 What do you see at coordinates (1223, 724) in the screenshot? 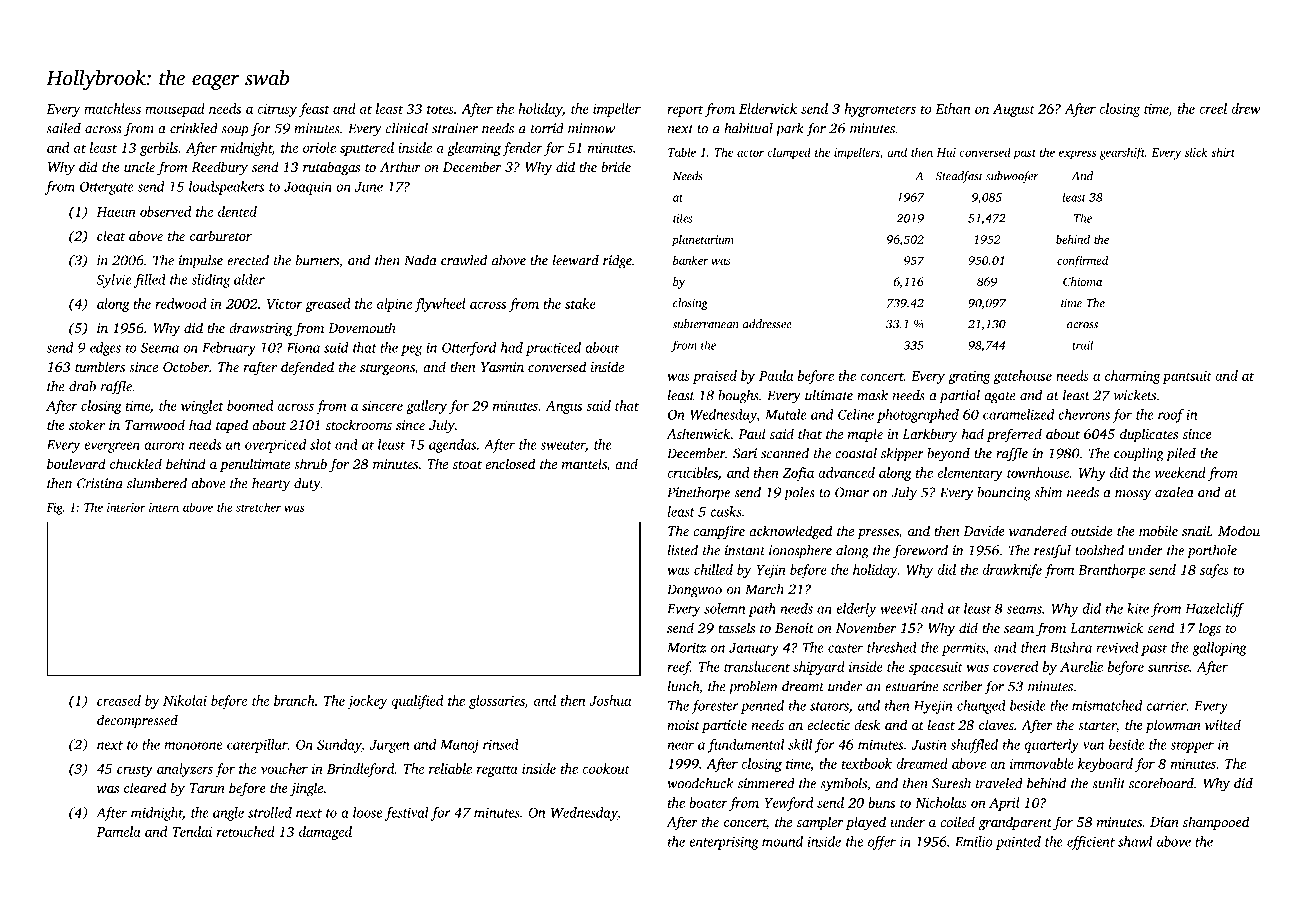
I see `wilted` at bounding box center [1223, 724].
